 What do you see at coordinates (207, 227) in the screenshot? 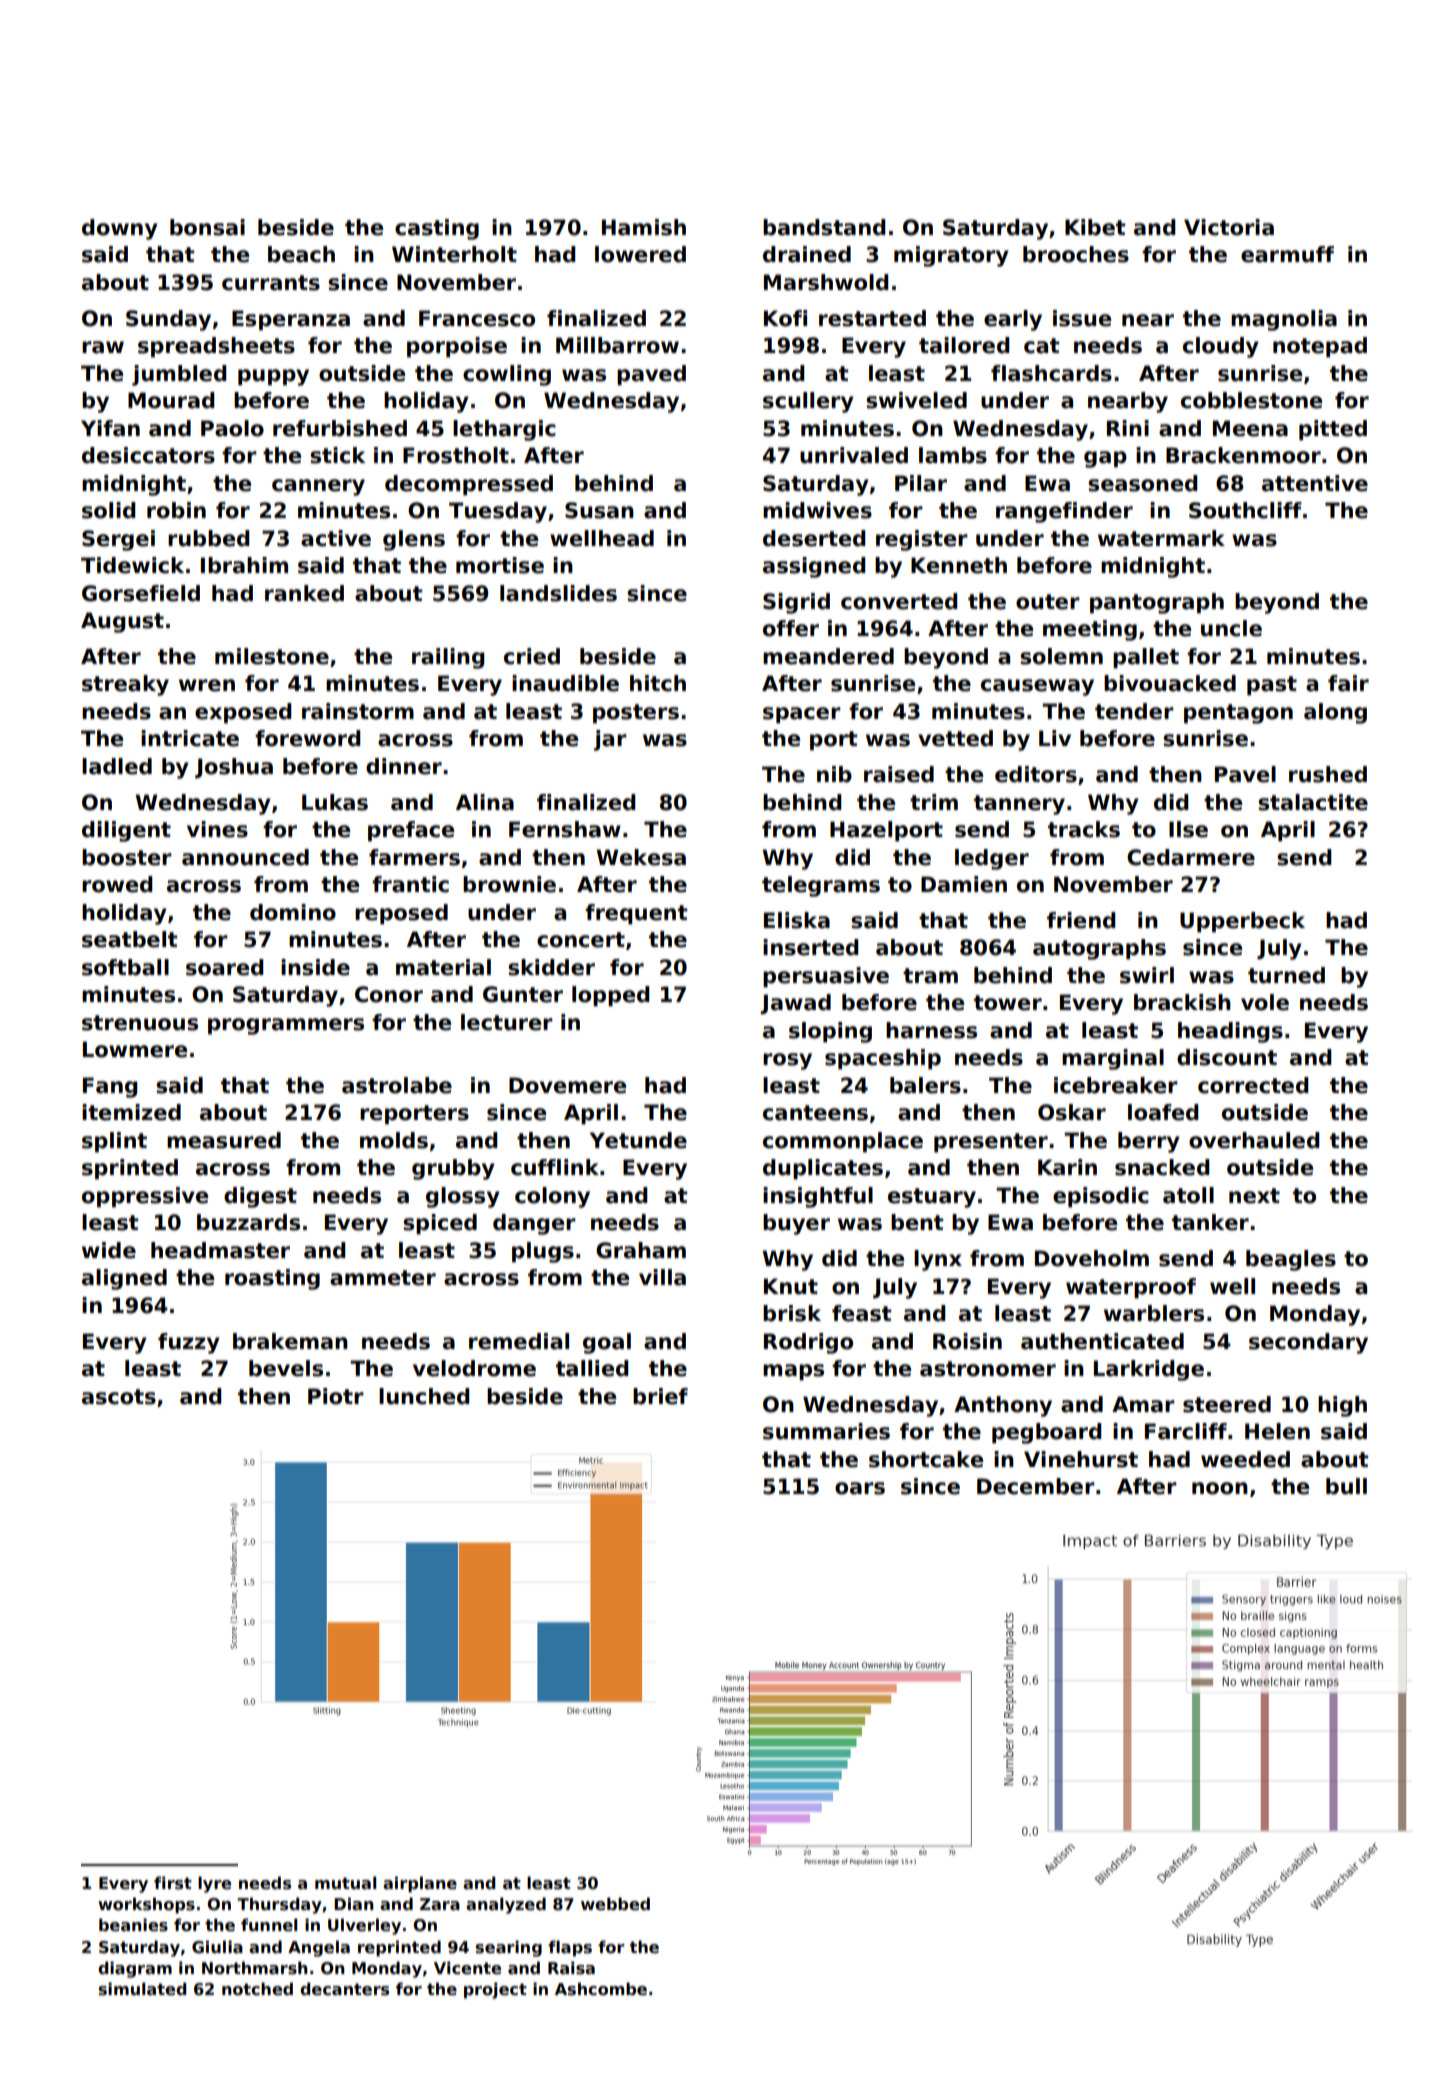
I see `bonsai` at bounding box center [207, 227].
